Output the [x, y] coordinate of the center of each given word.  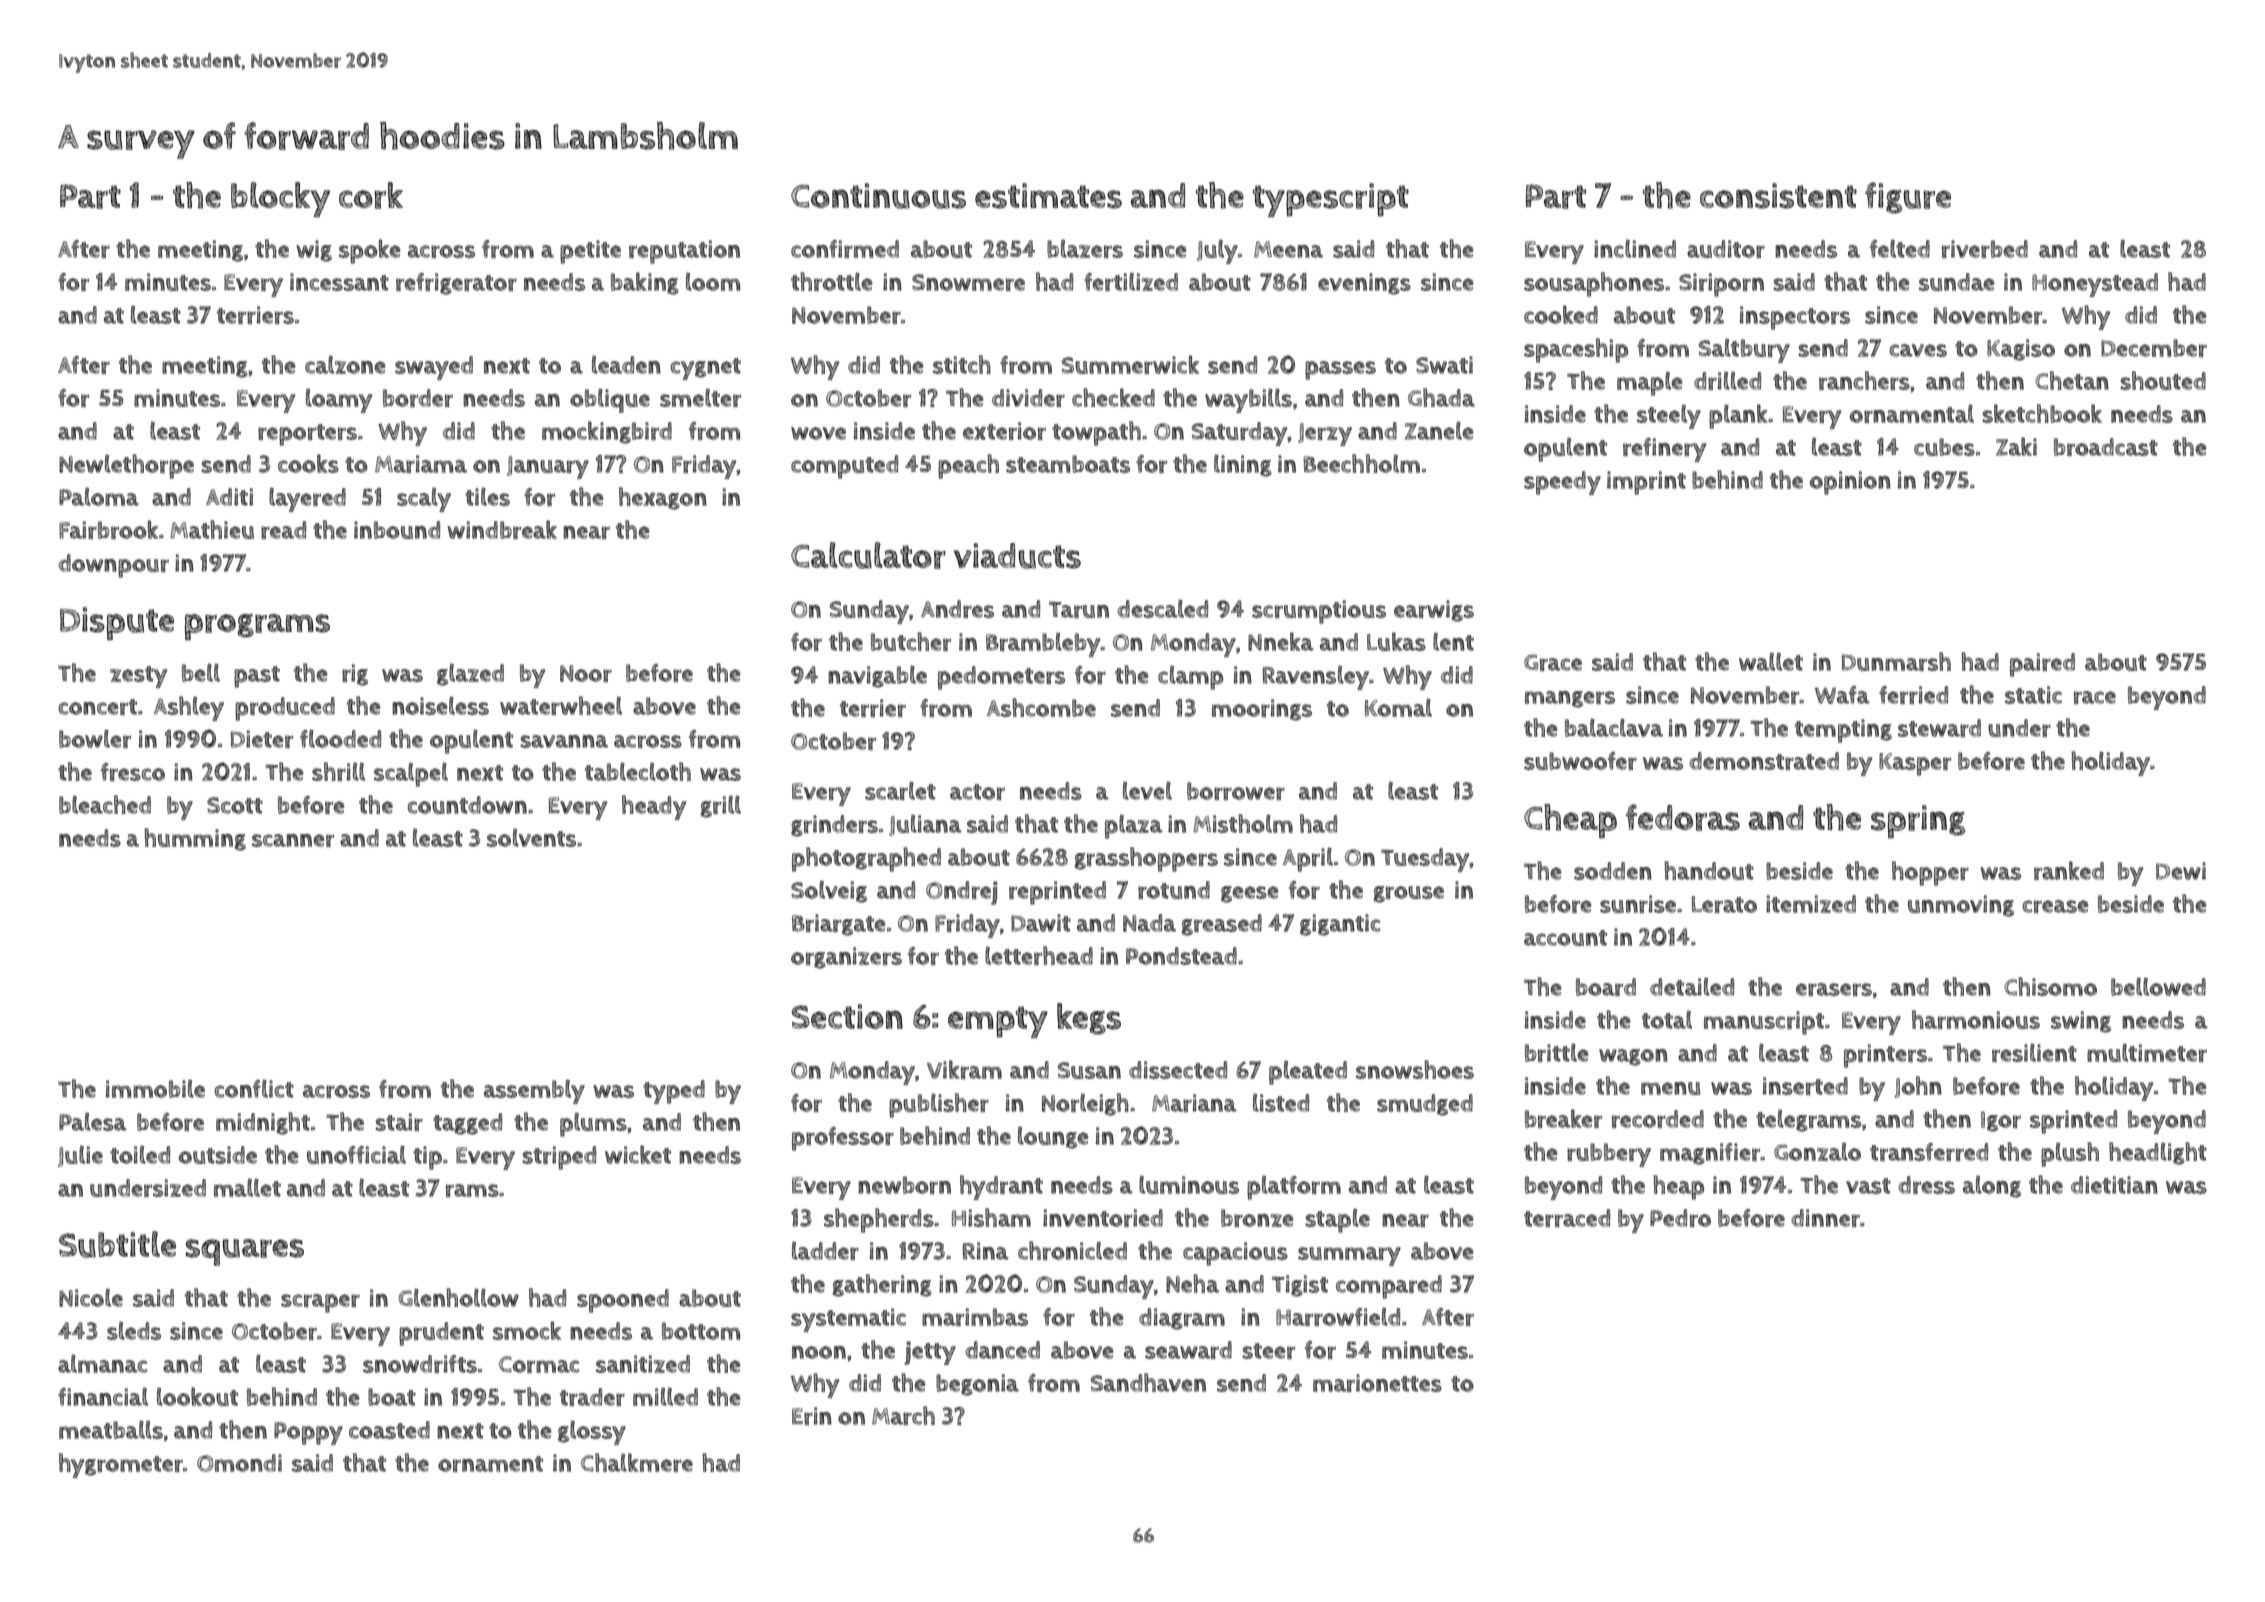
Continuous [878, 196]
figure [1908, 198]
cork [371, 195]
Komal [1398, 707]
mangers [1570, 699]
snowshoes [1415, 1069]
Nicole [91, 1297]
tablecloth [638, 771]
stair [399, 1122]
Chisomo [2050, 986]
